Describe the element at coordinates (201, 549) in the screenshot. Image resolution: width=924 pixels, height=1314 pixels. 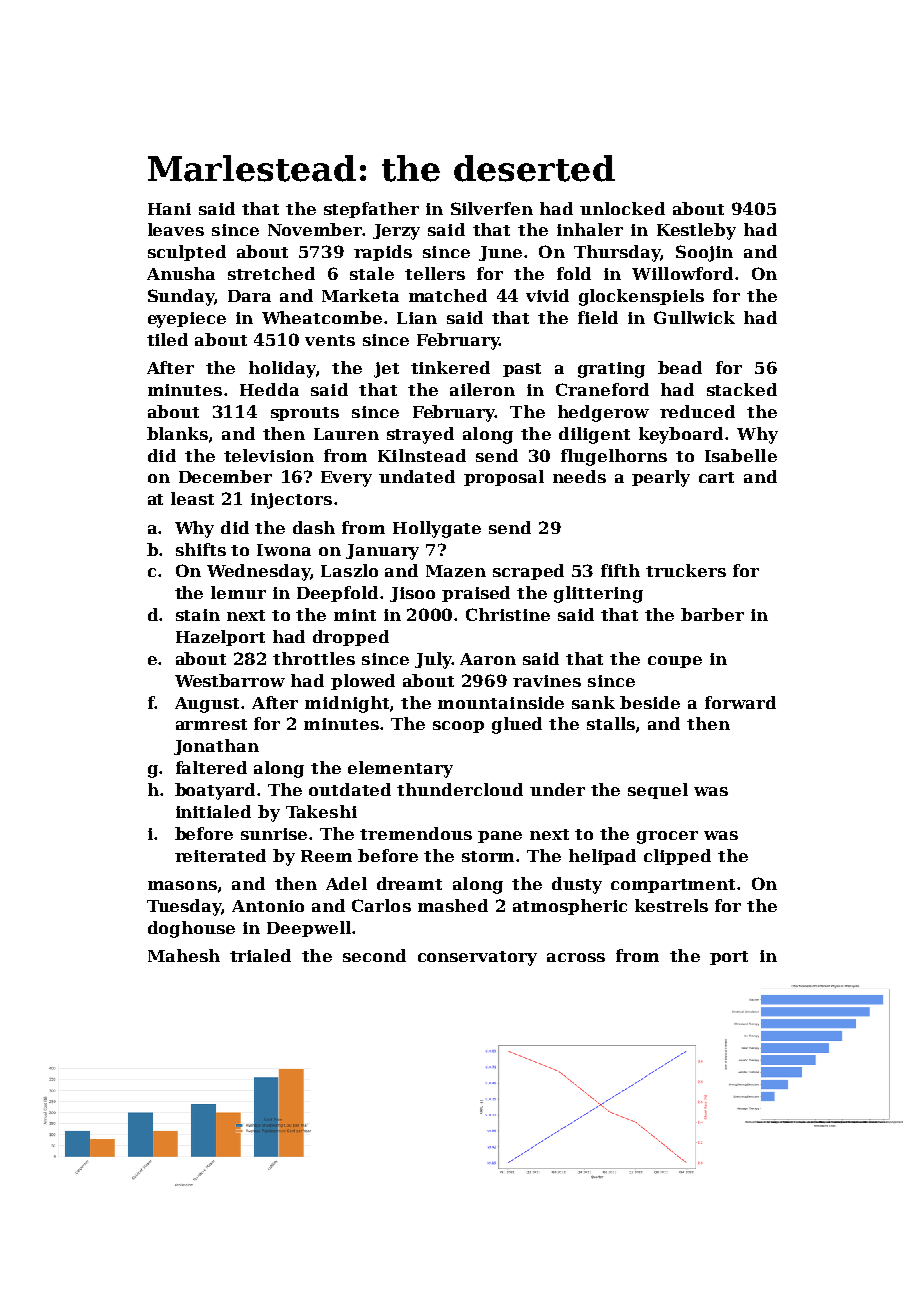
I see `shifts` at that location.
